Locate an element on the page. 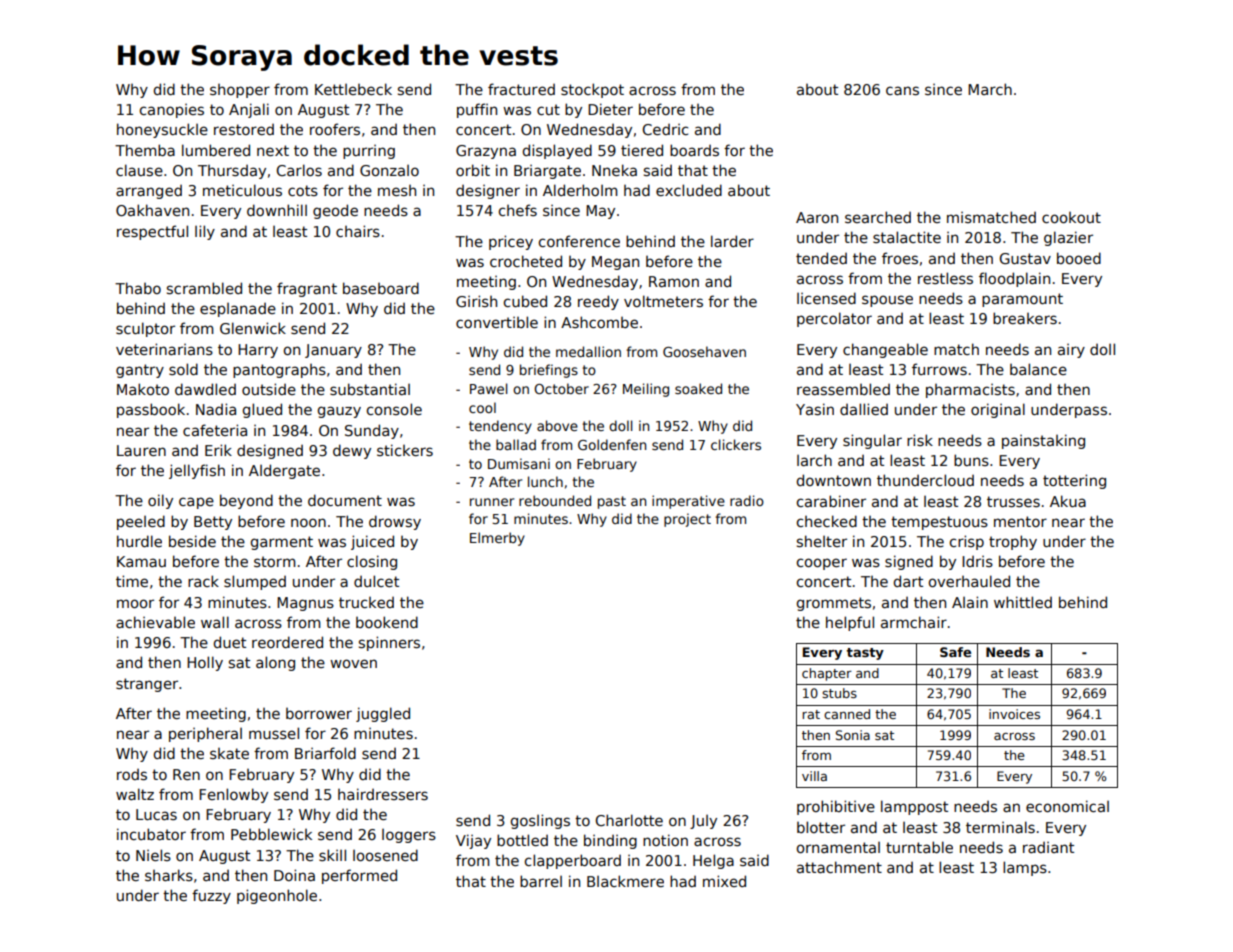  tended is located at coordinates (821, 258).
